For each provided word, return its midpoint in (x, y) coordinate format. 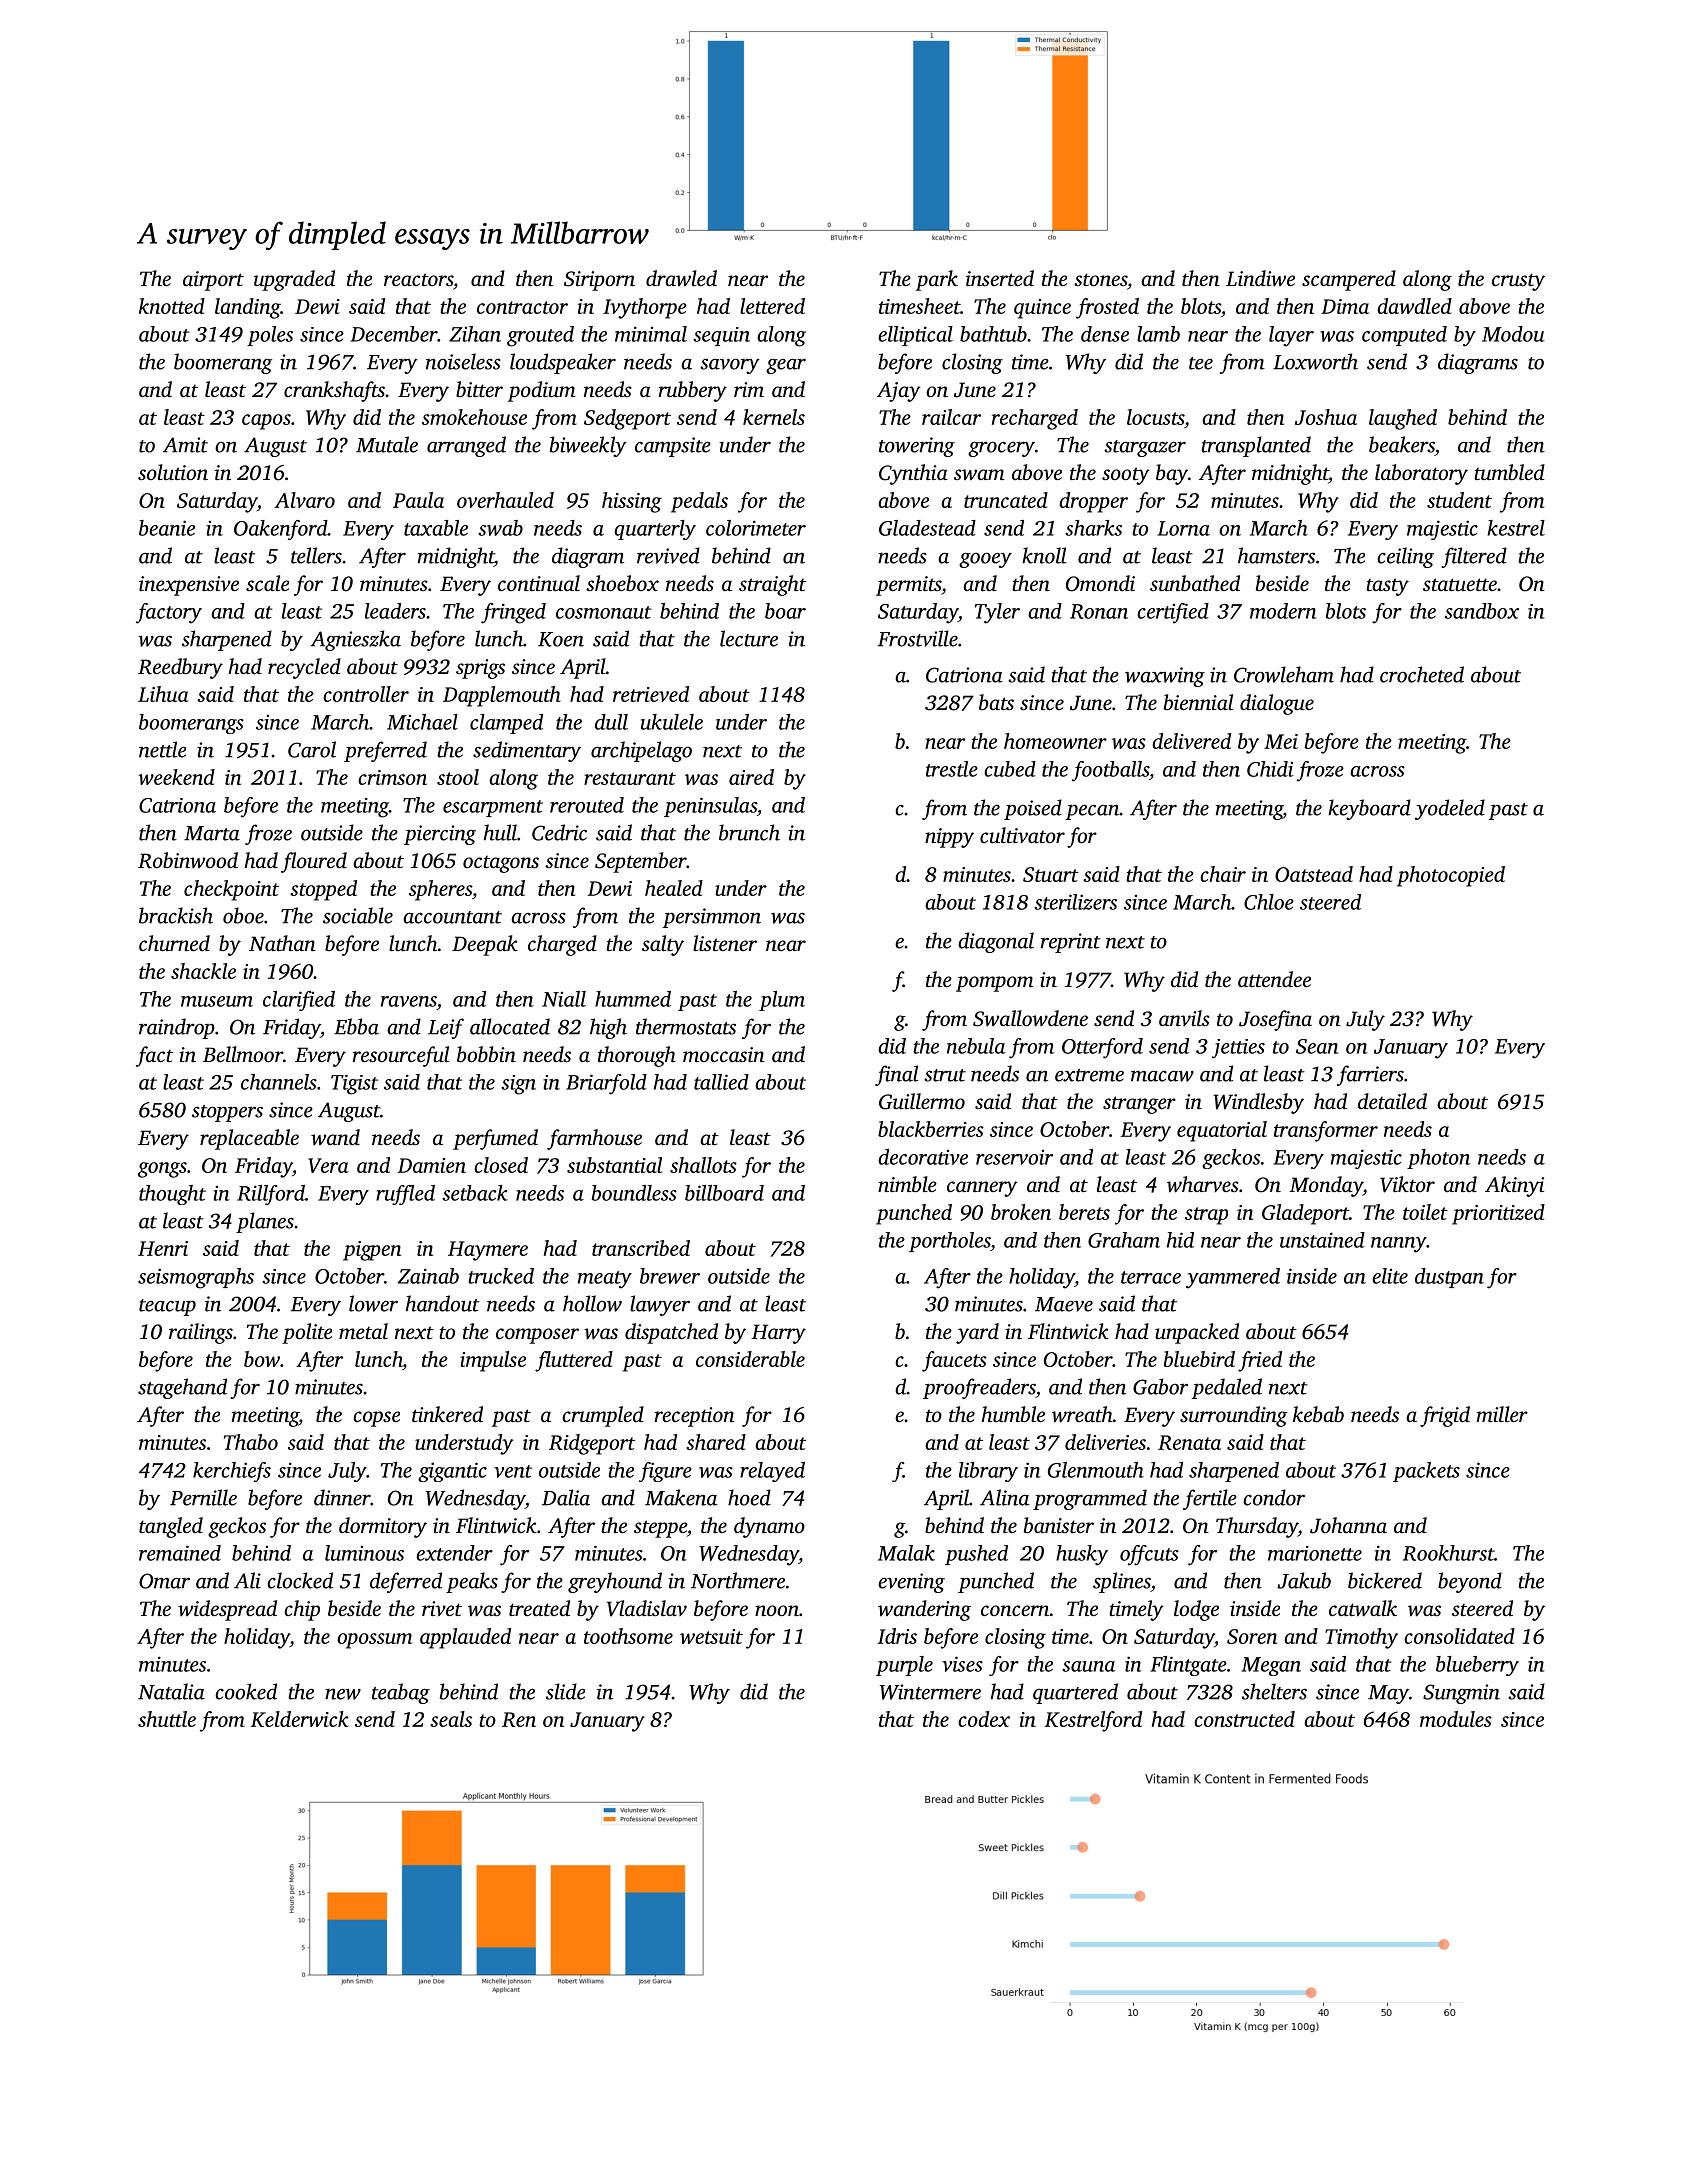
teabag (401, 1693)
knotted (172, 306)
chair (1223, 874)
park (937, 280)
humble (1013, 1414)
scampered (1349, 280)
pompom (995, 984)
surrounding (1234, 1416)
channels (279, 1082)
